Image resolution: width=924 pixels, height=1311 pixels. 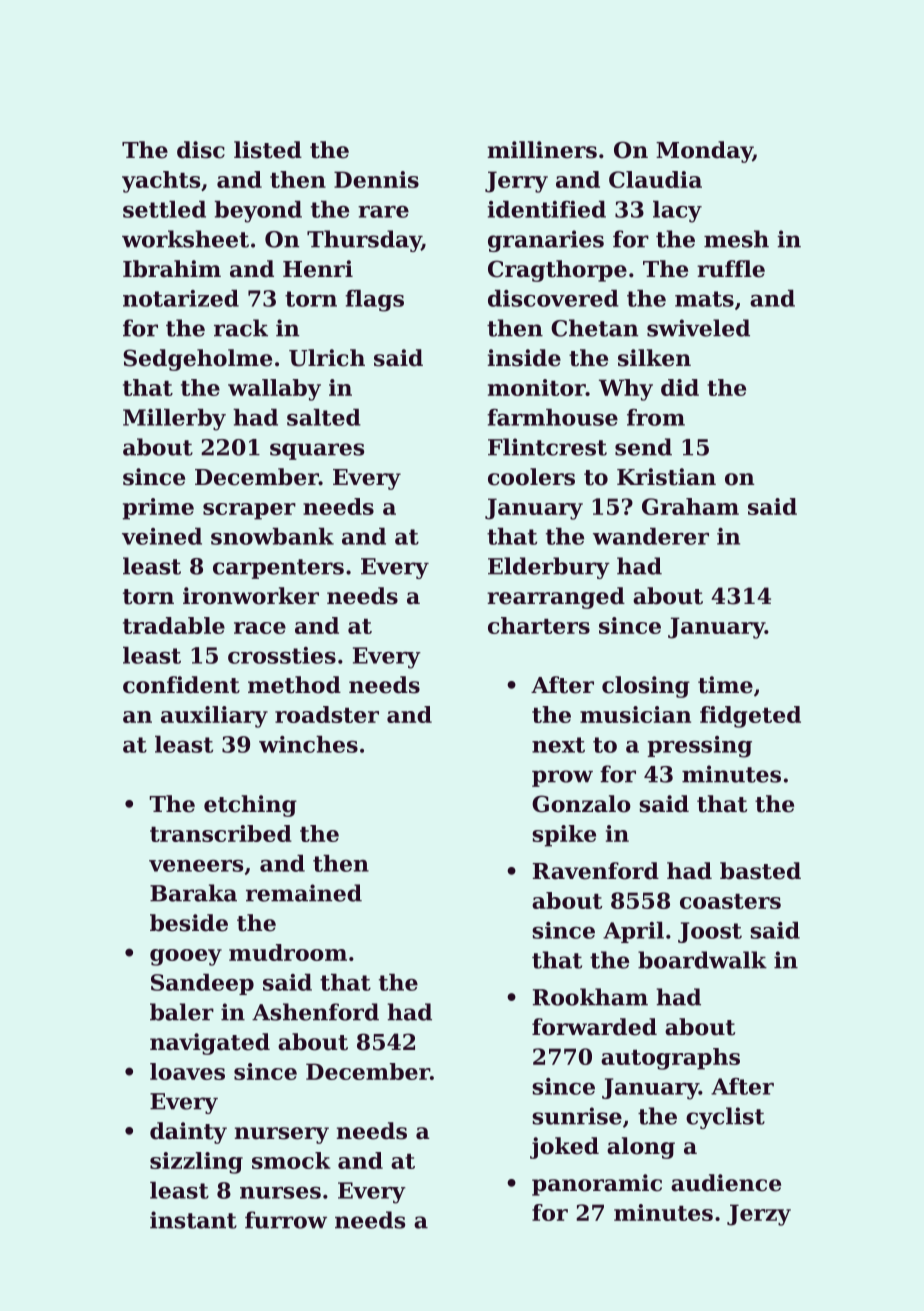 What do you see at coordinates (174, 625) in the screenshot?
I see `tradable` at bounding box center [174, 625].
